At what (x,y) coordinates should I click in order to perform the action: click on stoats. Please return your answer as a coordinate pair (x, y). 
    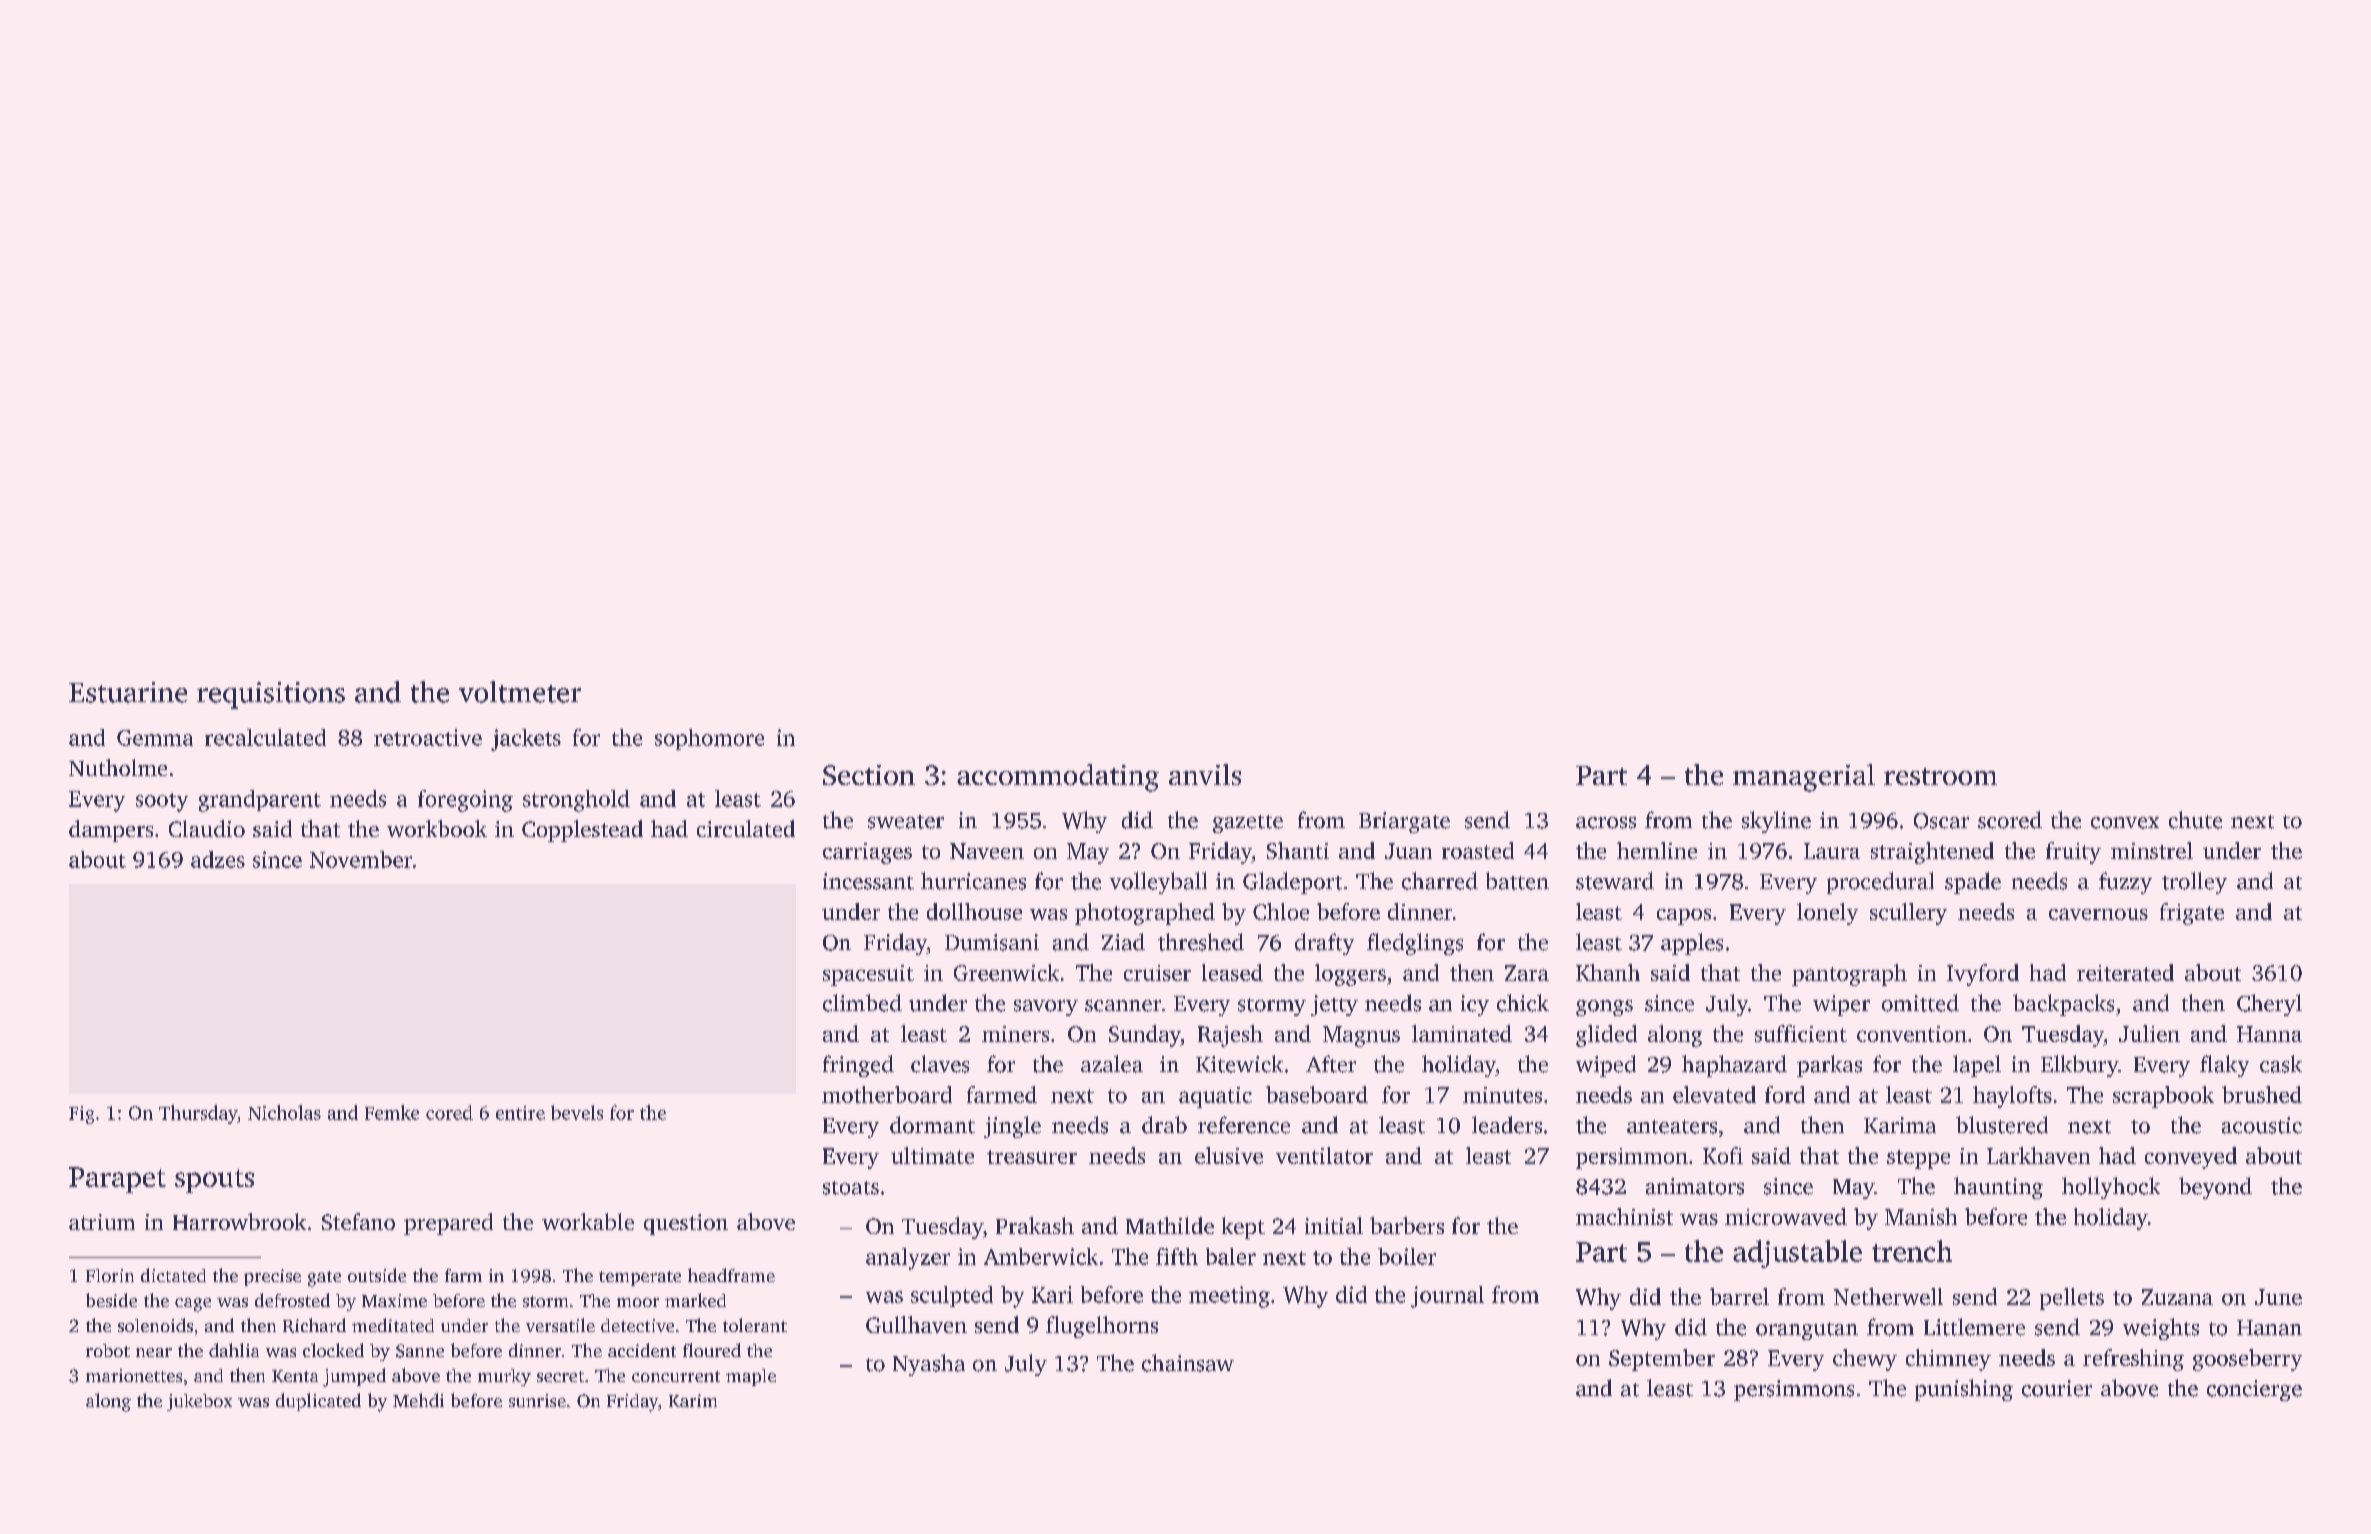
    Looking at the image, I should click on (851, 1188).
